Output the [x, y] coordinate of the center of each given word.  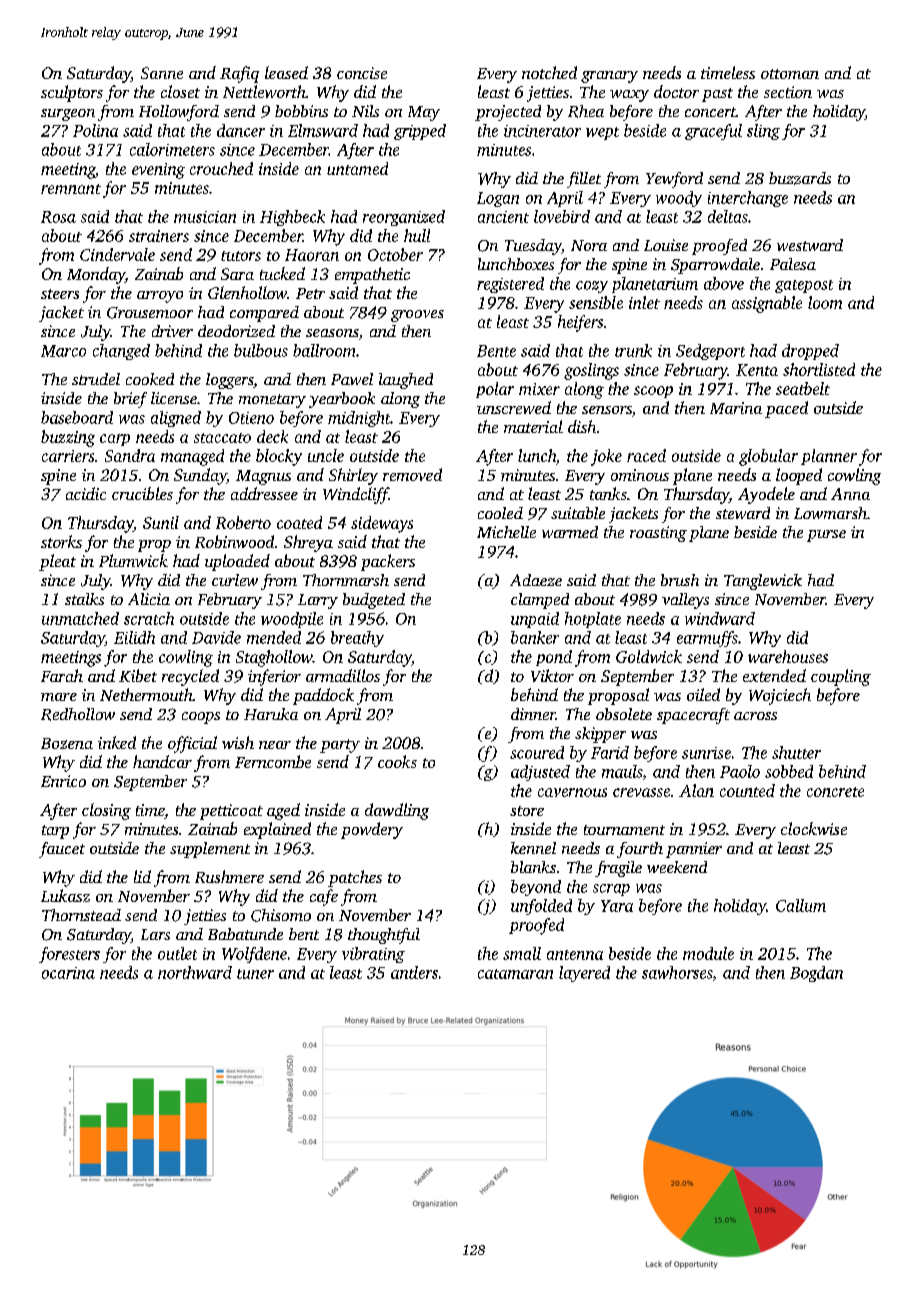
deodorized [236, 331]
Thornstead [81, 915]
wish [238, 742]
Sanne [162, 73]
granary [609, 77]
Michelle [506, 532]
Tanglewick [763, 582]
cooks [397, 761]
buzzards [800, 178]
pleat [57, 562]
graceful [713, 132]
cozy [592, 287]
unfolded [541, 907]
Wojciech [780, 696]
